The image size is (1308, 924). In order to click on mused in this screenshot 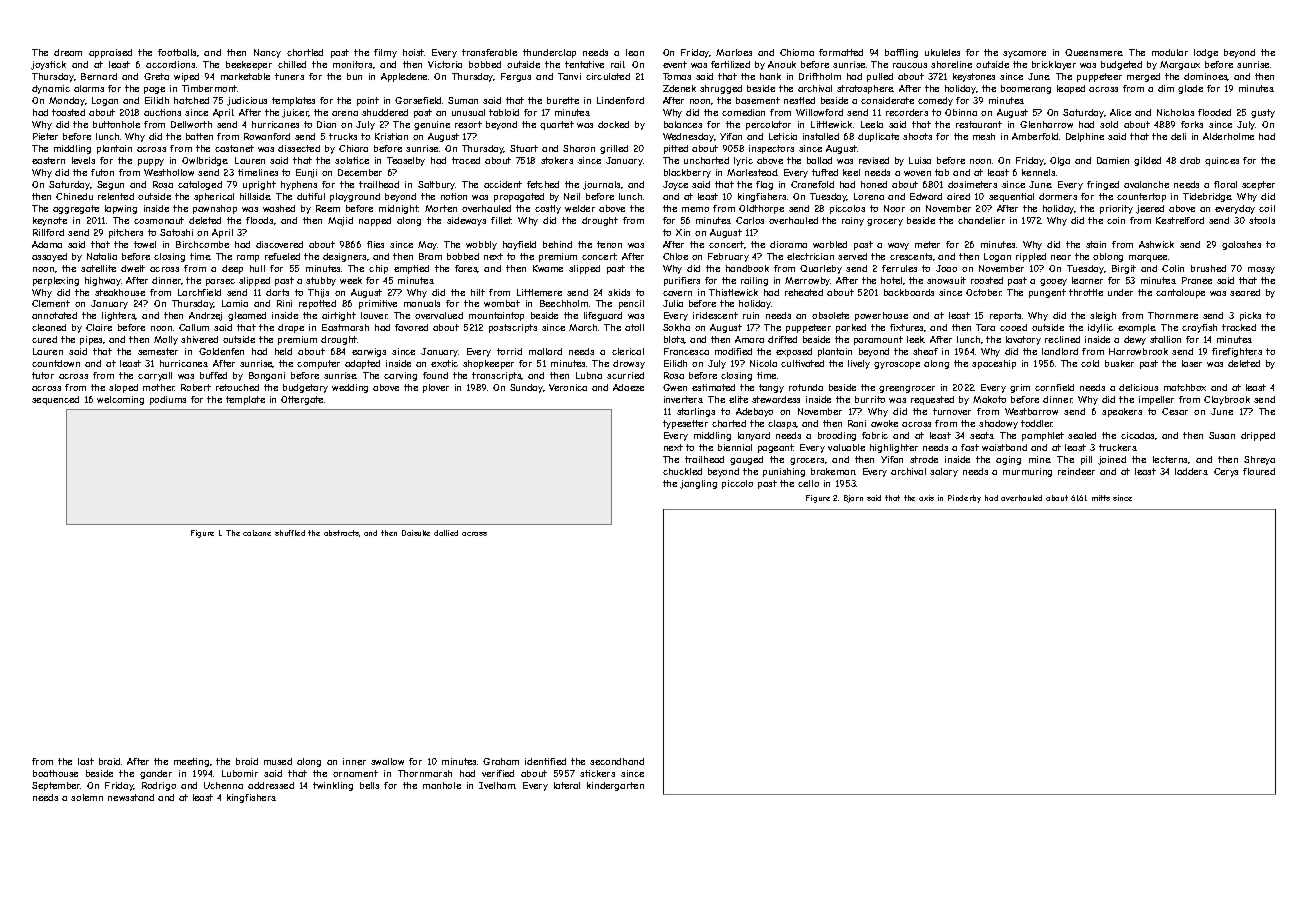, I will do `click(278, 761)`.
